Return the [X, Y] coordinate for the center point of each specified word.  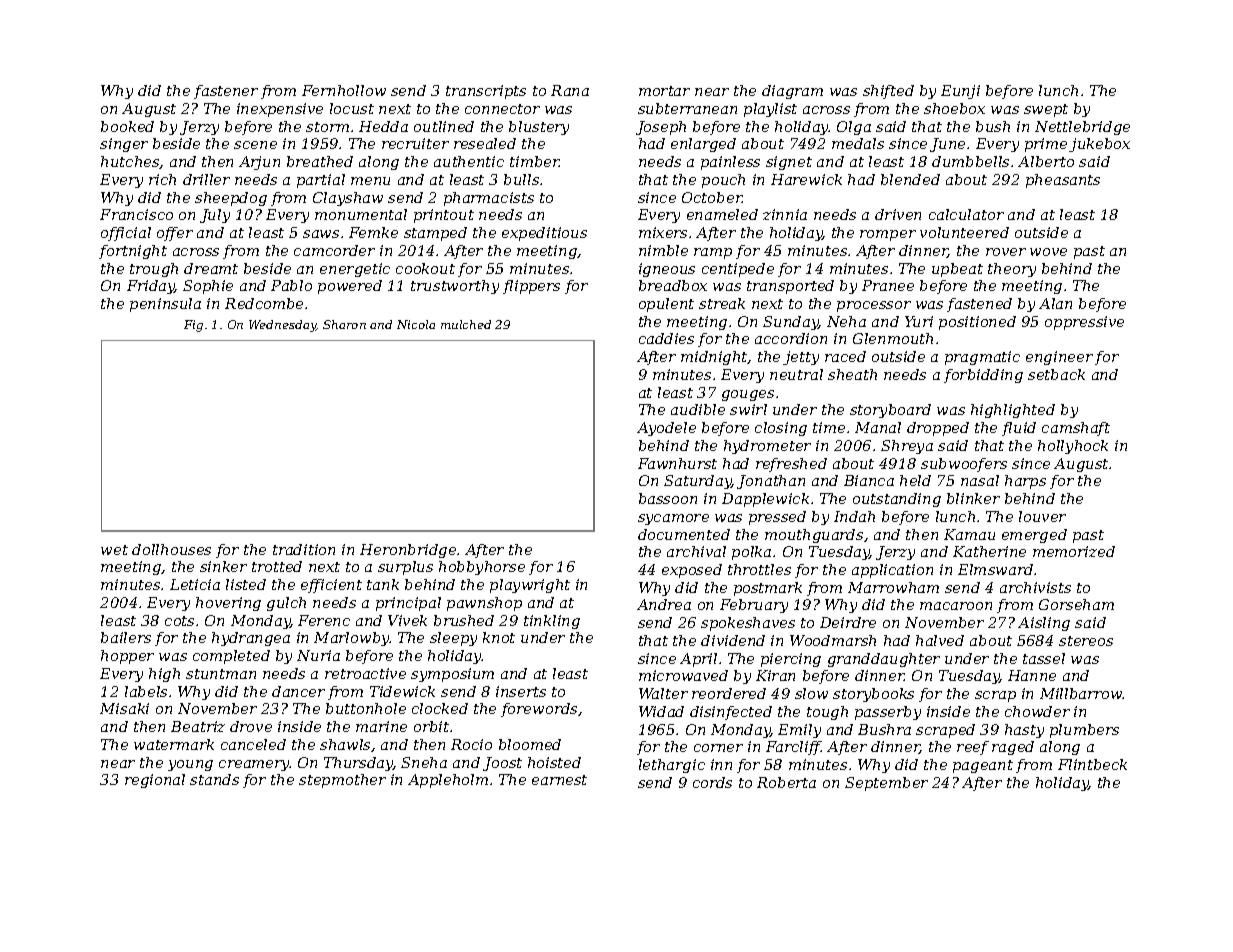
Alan [1055, 303]
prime [1046, 145]
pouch [723, 181]
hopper [127, 657]
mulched [466, 324]
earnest [559, 780]
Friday [151, 287]
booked [127, 126]
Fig [193, 326]
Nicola [416, 324]
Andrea [664, 604]
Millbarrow [1081, 693]
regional [155, 781]
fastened [979, 305]
